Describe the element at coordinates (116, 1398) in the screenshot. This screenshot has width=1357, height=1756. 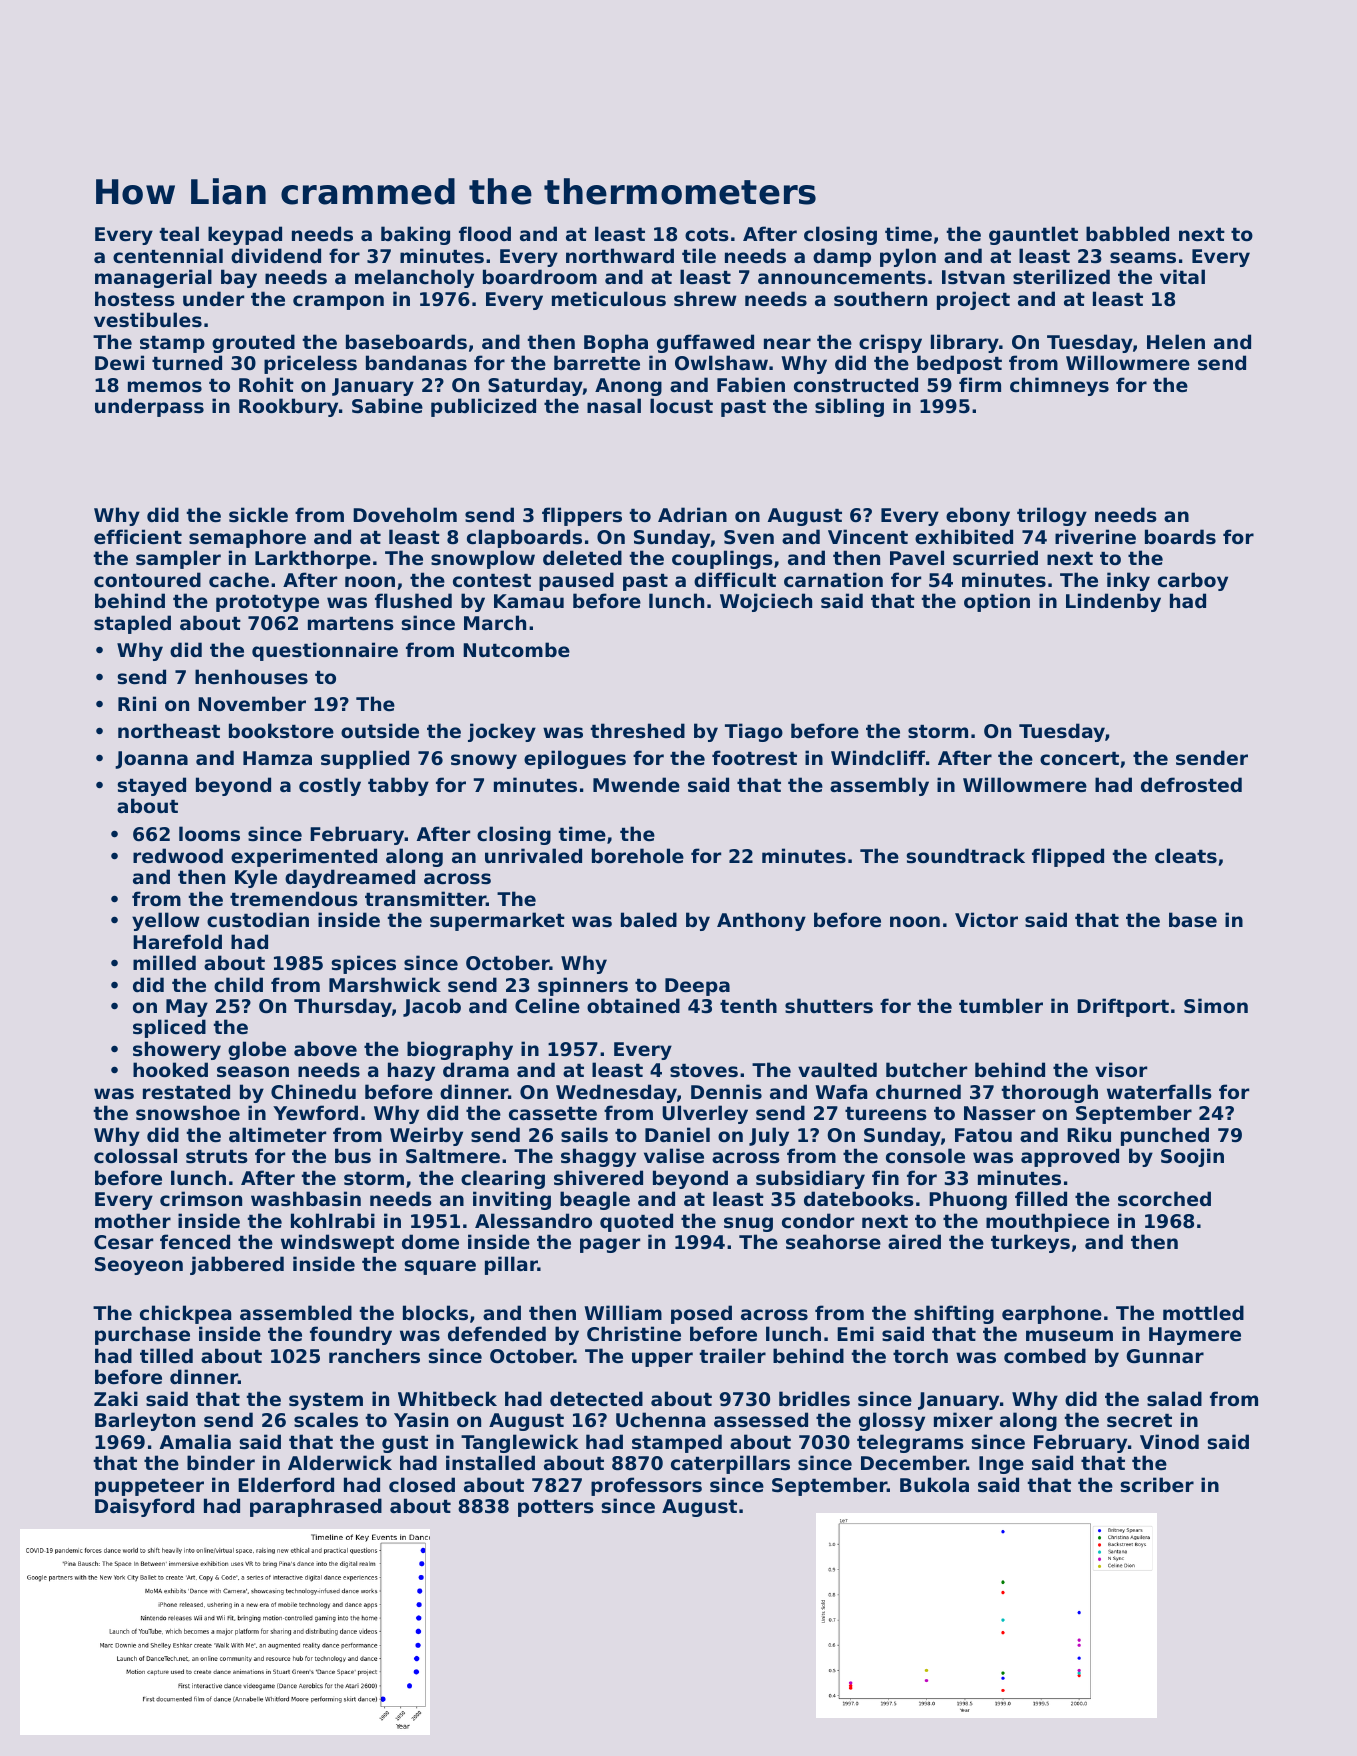
I see `Zaki` at that location.
